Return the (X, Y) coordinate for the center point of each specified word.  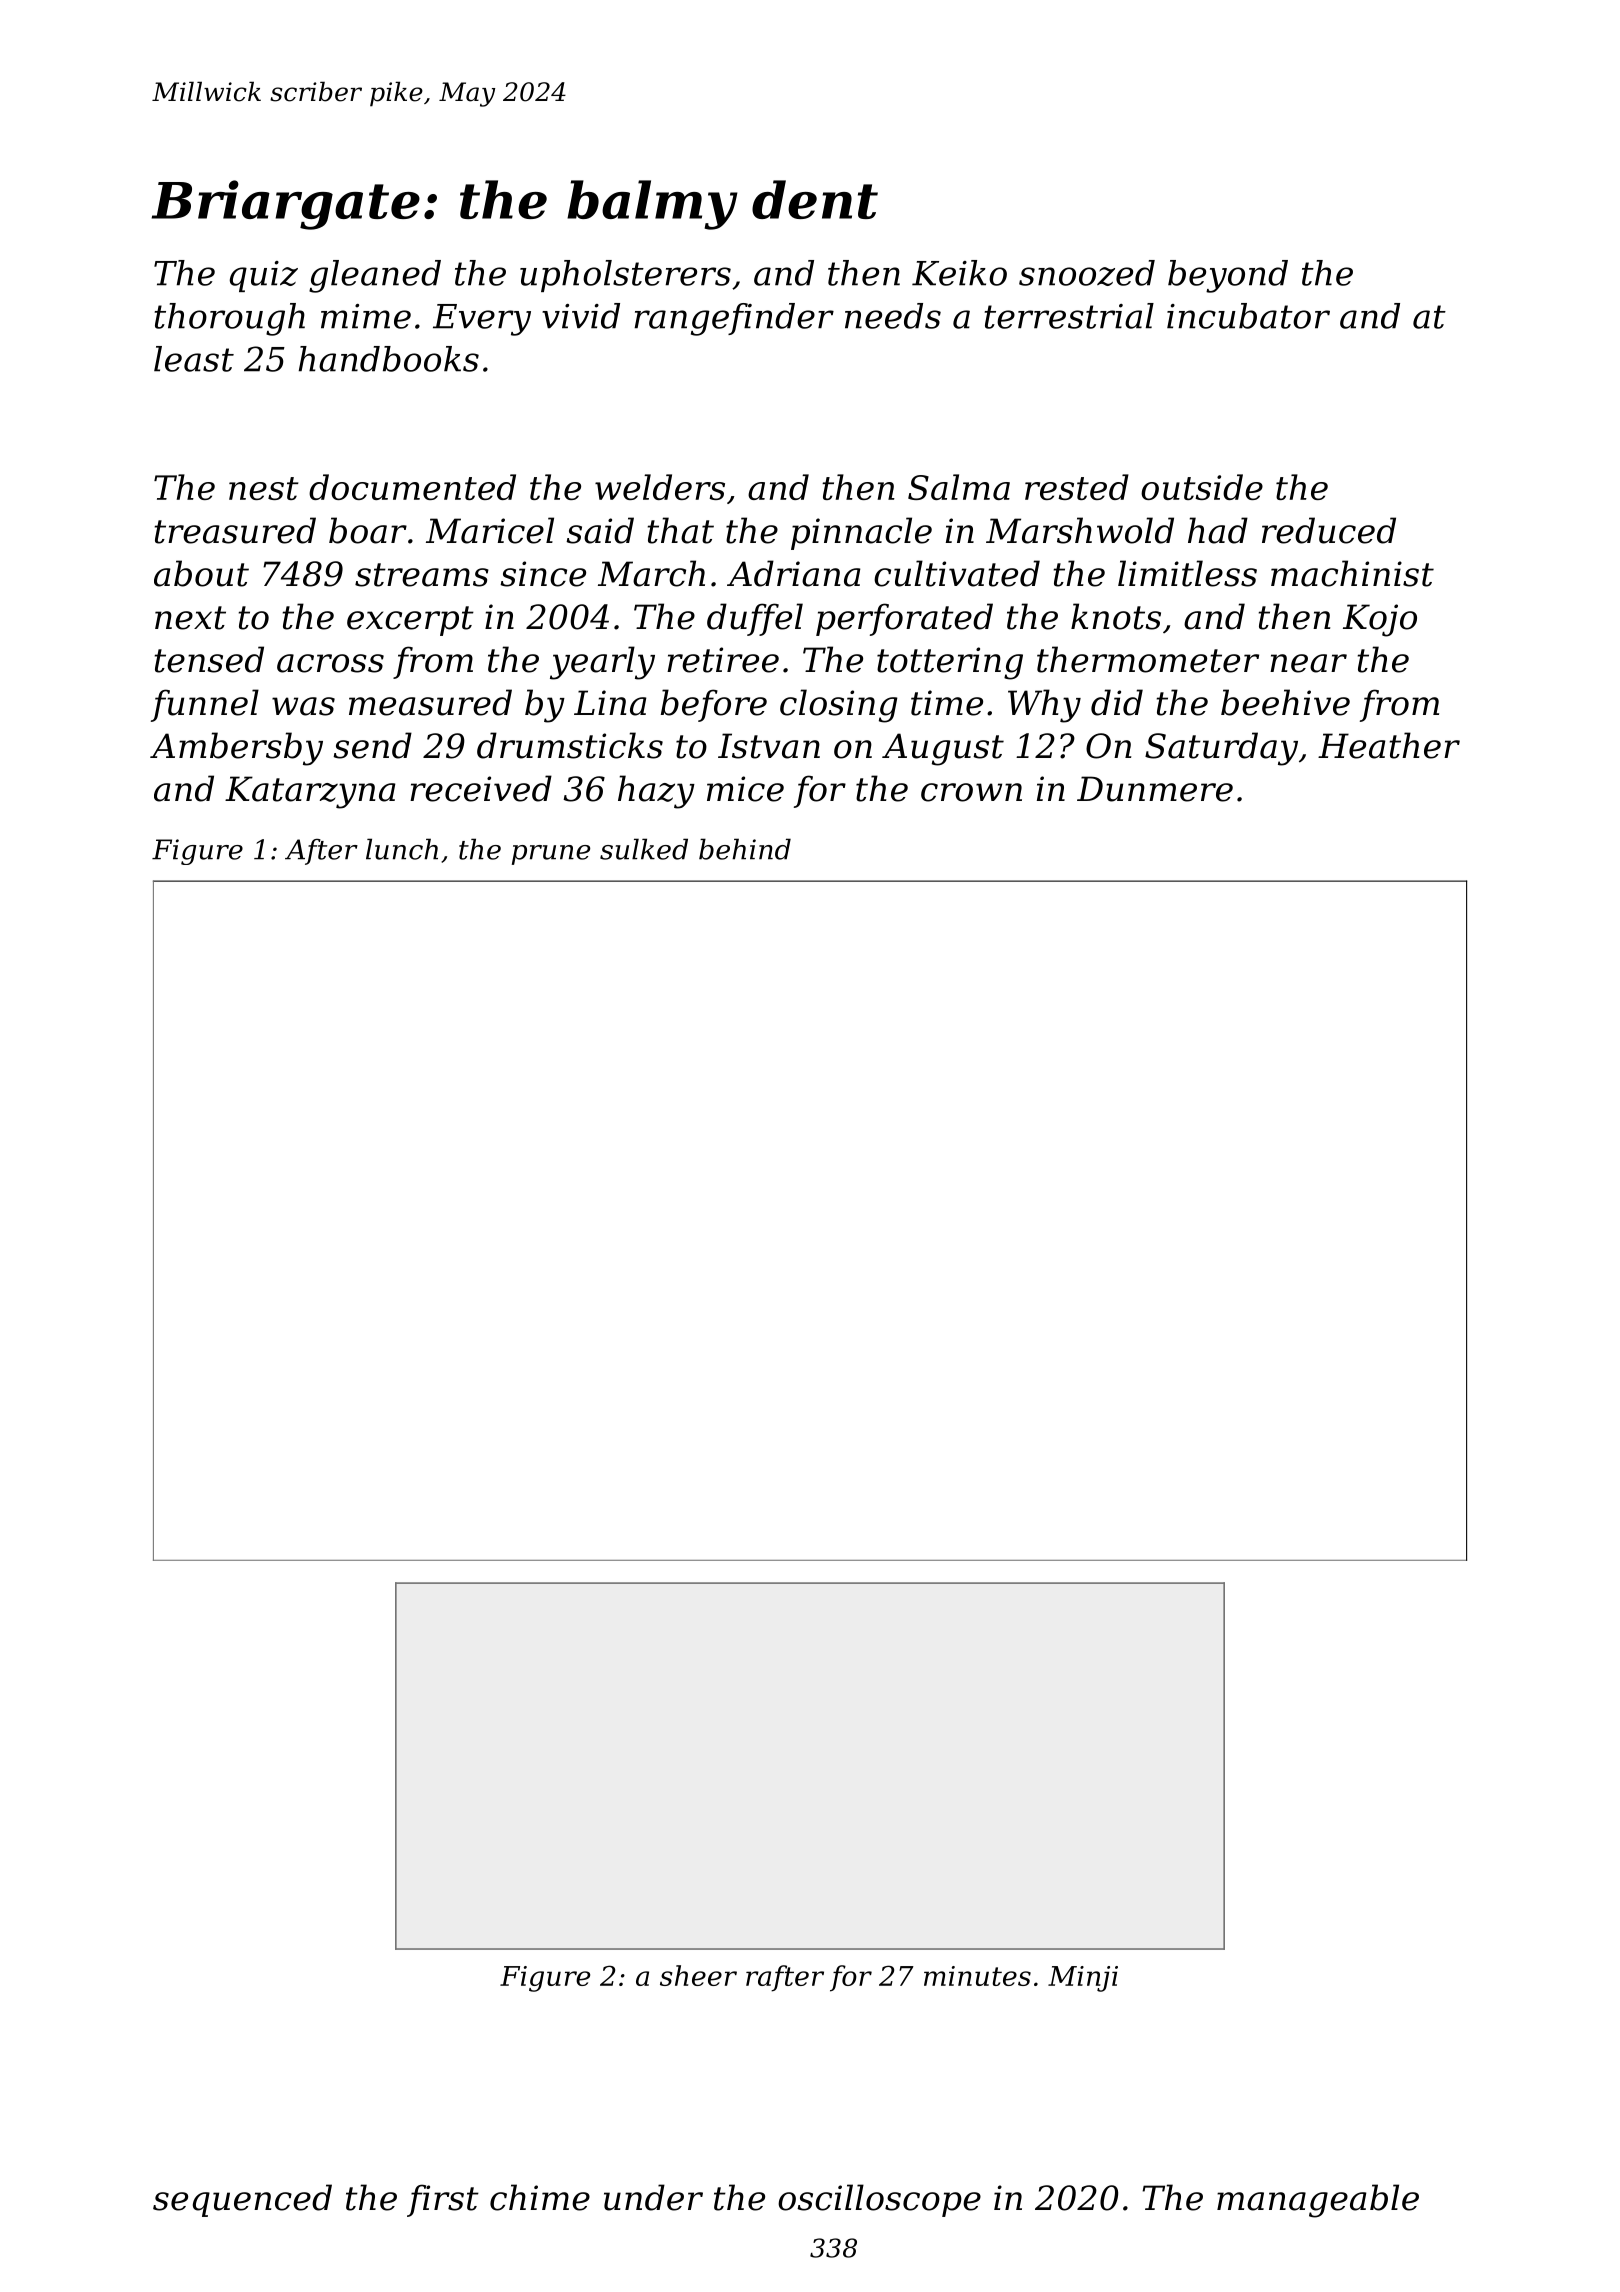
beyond (1228, 276)
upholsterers (625, 276)
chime (540, 2197)
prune (551, 855)
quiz (264, 276)
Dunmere (1155, 789)
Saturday (1221, 749)
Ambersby (236, 749)
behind (745, 849)
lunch (402, 849)
